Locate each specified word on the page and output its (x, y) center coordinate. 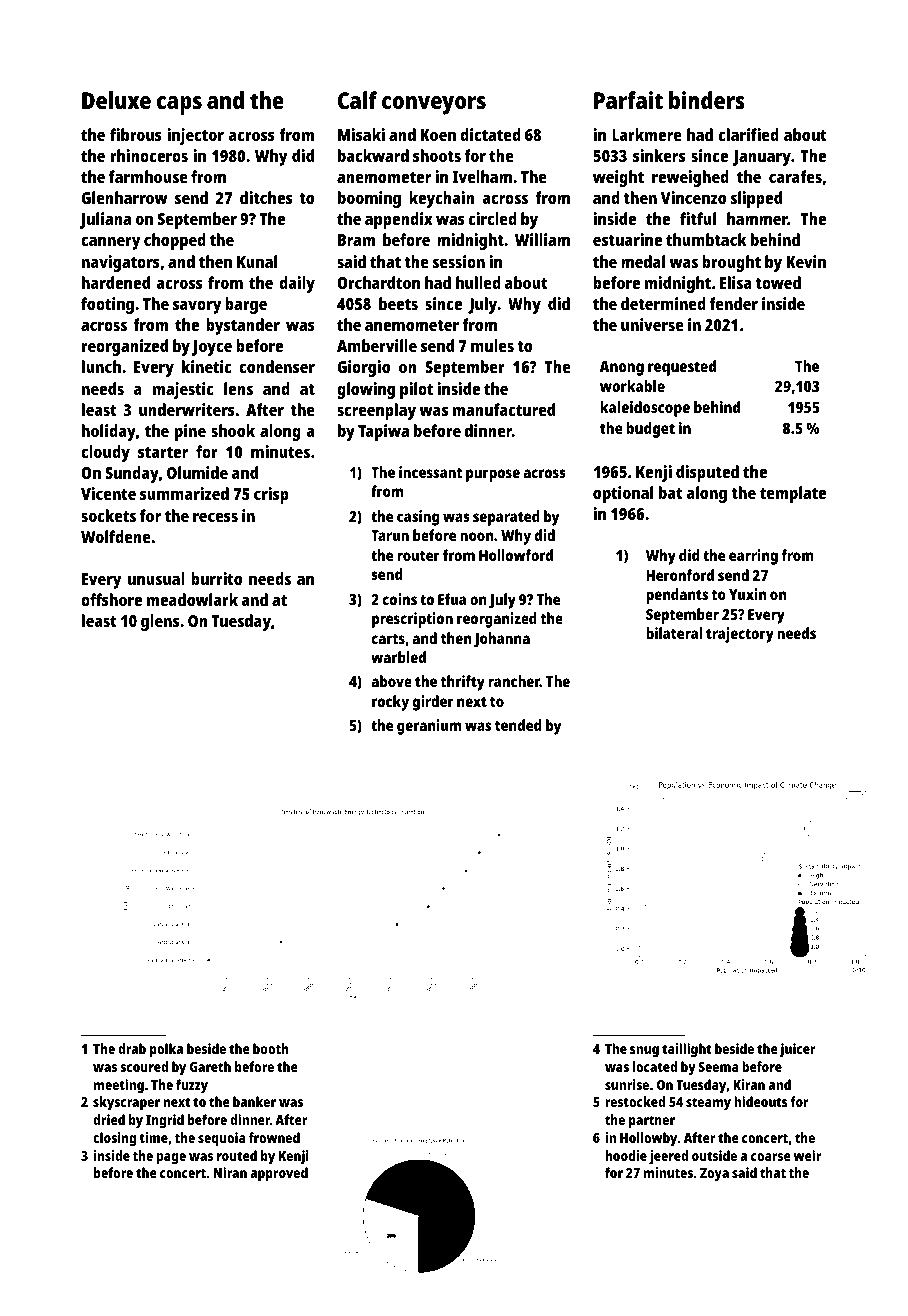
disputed (707, 473)
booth (270, 1048)
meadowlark (192, 599)
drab (132, 1048)
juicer (798, 1050)
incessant (430, 472)
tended (518, 725)
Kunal (257, 261)
